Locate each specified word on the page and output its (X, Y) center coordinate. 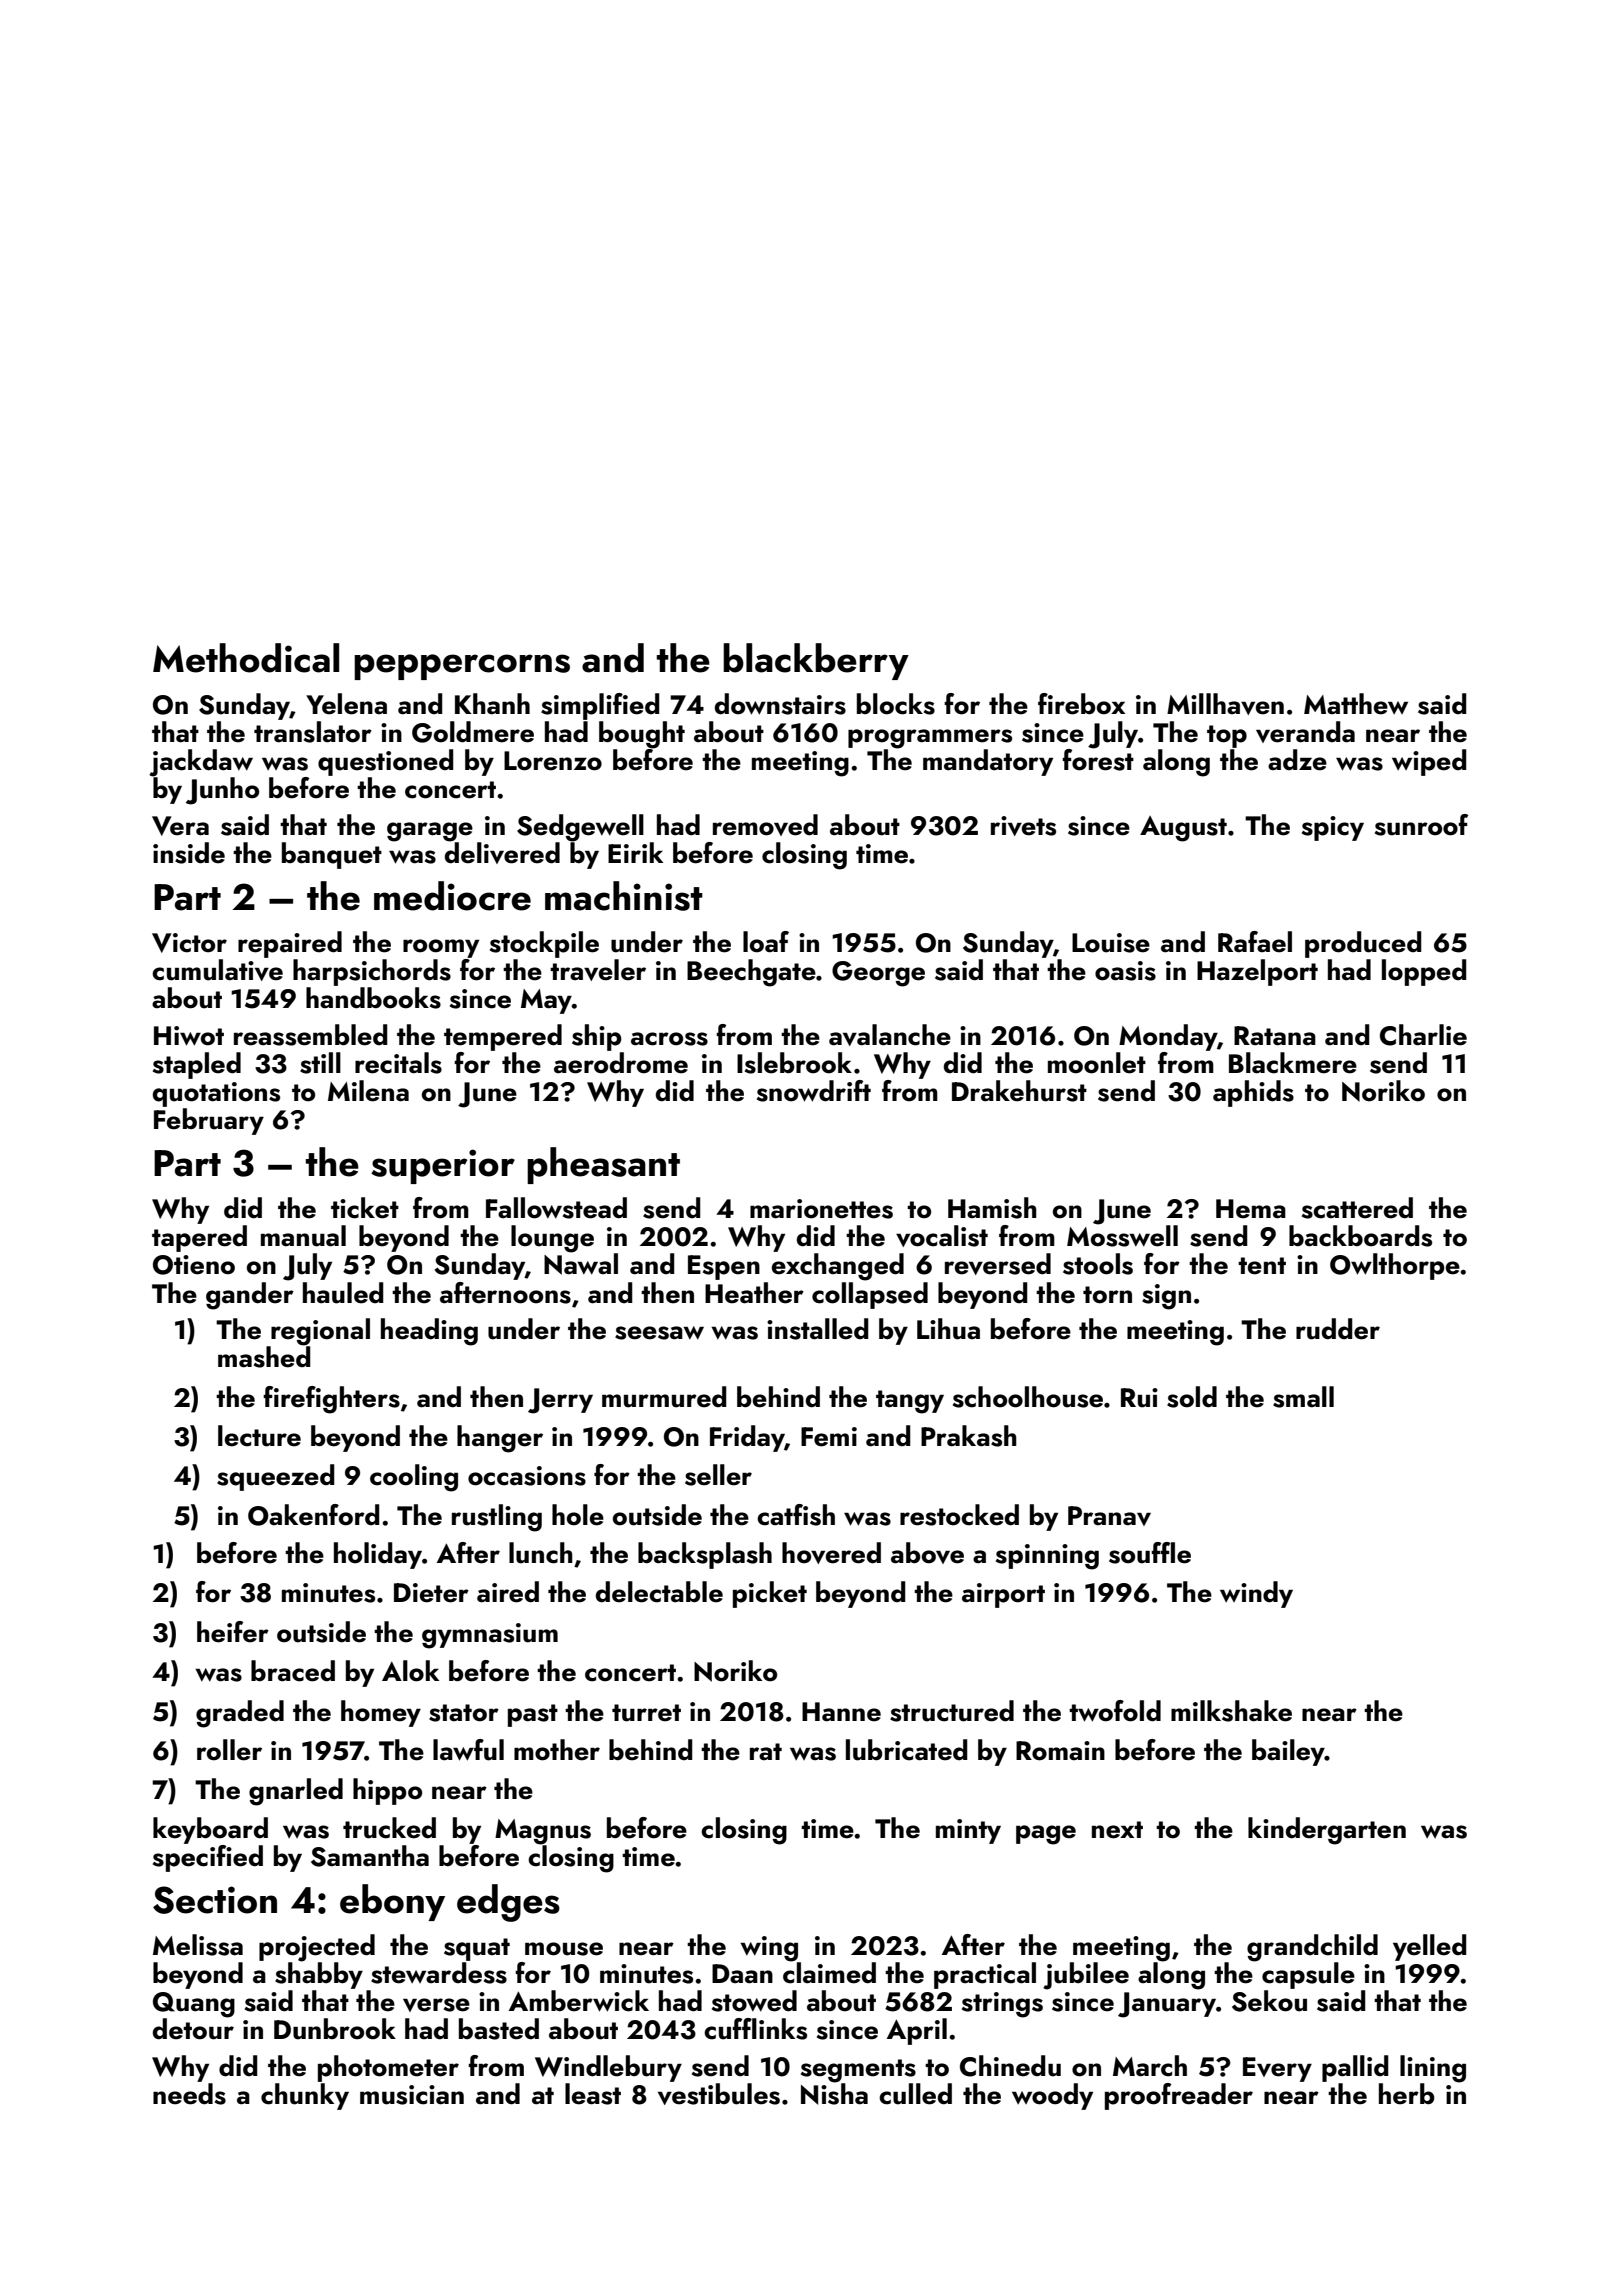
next (1117, 1830)
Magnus (543, 1831)
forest (1098, 760)
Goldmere (473, 732)
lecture (259, 1436)
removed (765, 825)
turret (646, 1713)
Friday (747, 1438)
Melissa (198, 1945)
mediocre (452, 896)
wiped (1429, 762)
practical (985, 1975)
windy (1256, 1594)
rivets (1023, 826)
